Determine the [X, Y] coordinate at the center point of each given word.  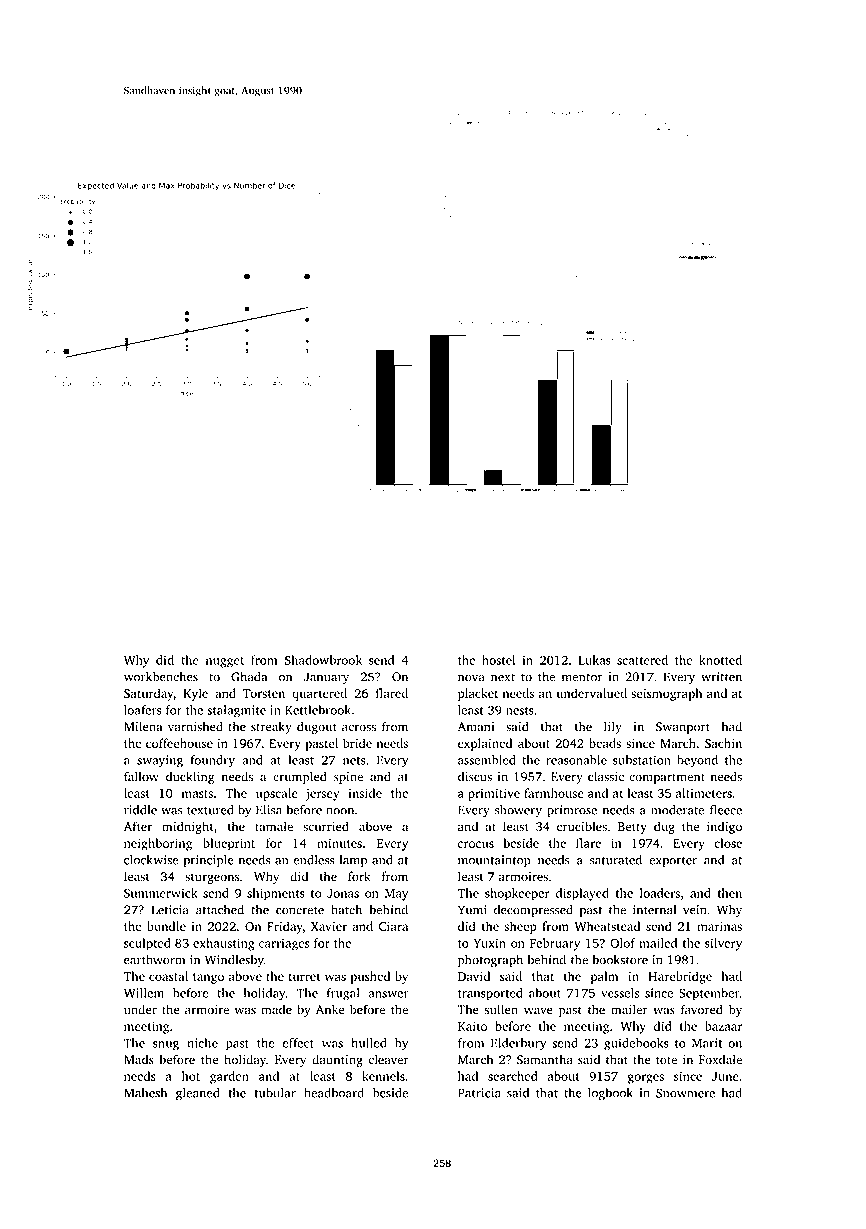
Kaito [472, 1026]
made [276, 1009]
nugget [225, 662]
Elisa [269, 810]
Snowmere [685, 1093]
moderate [677, 810]
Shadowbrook [323, 660]
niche [202, 1043]
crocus [476, 844]
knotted [720, 660]
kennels [383, 1076]
